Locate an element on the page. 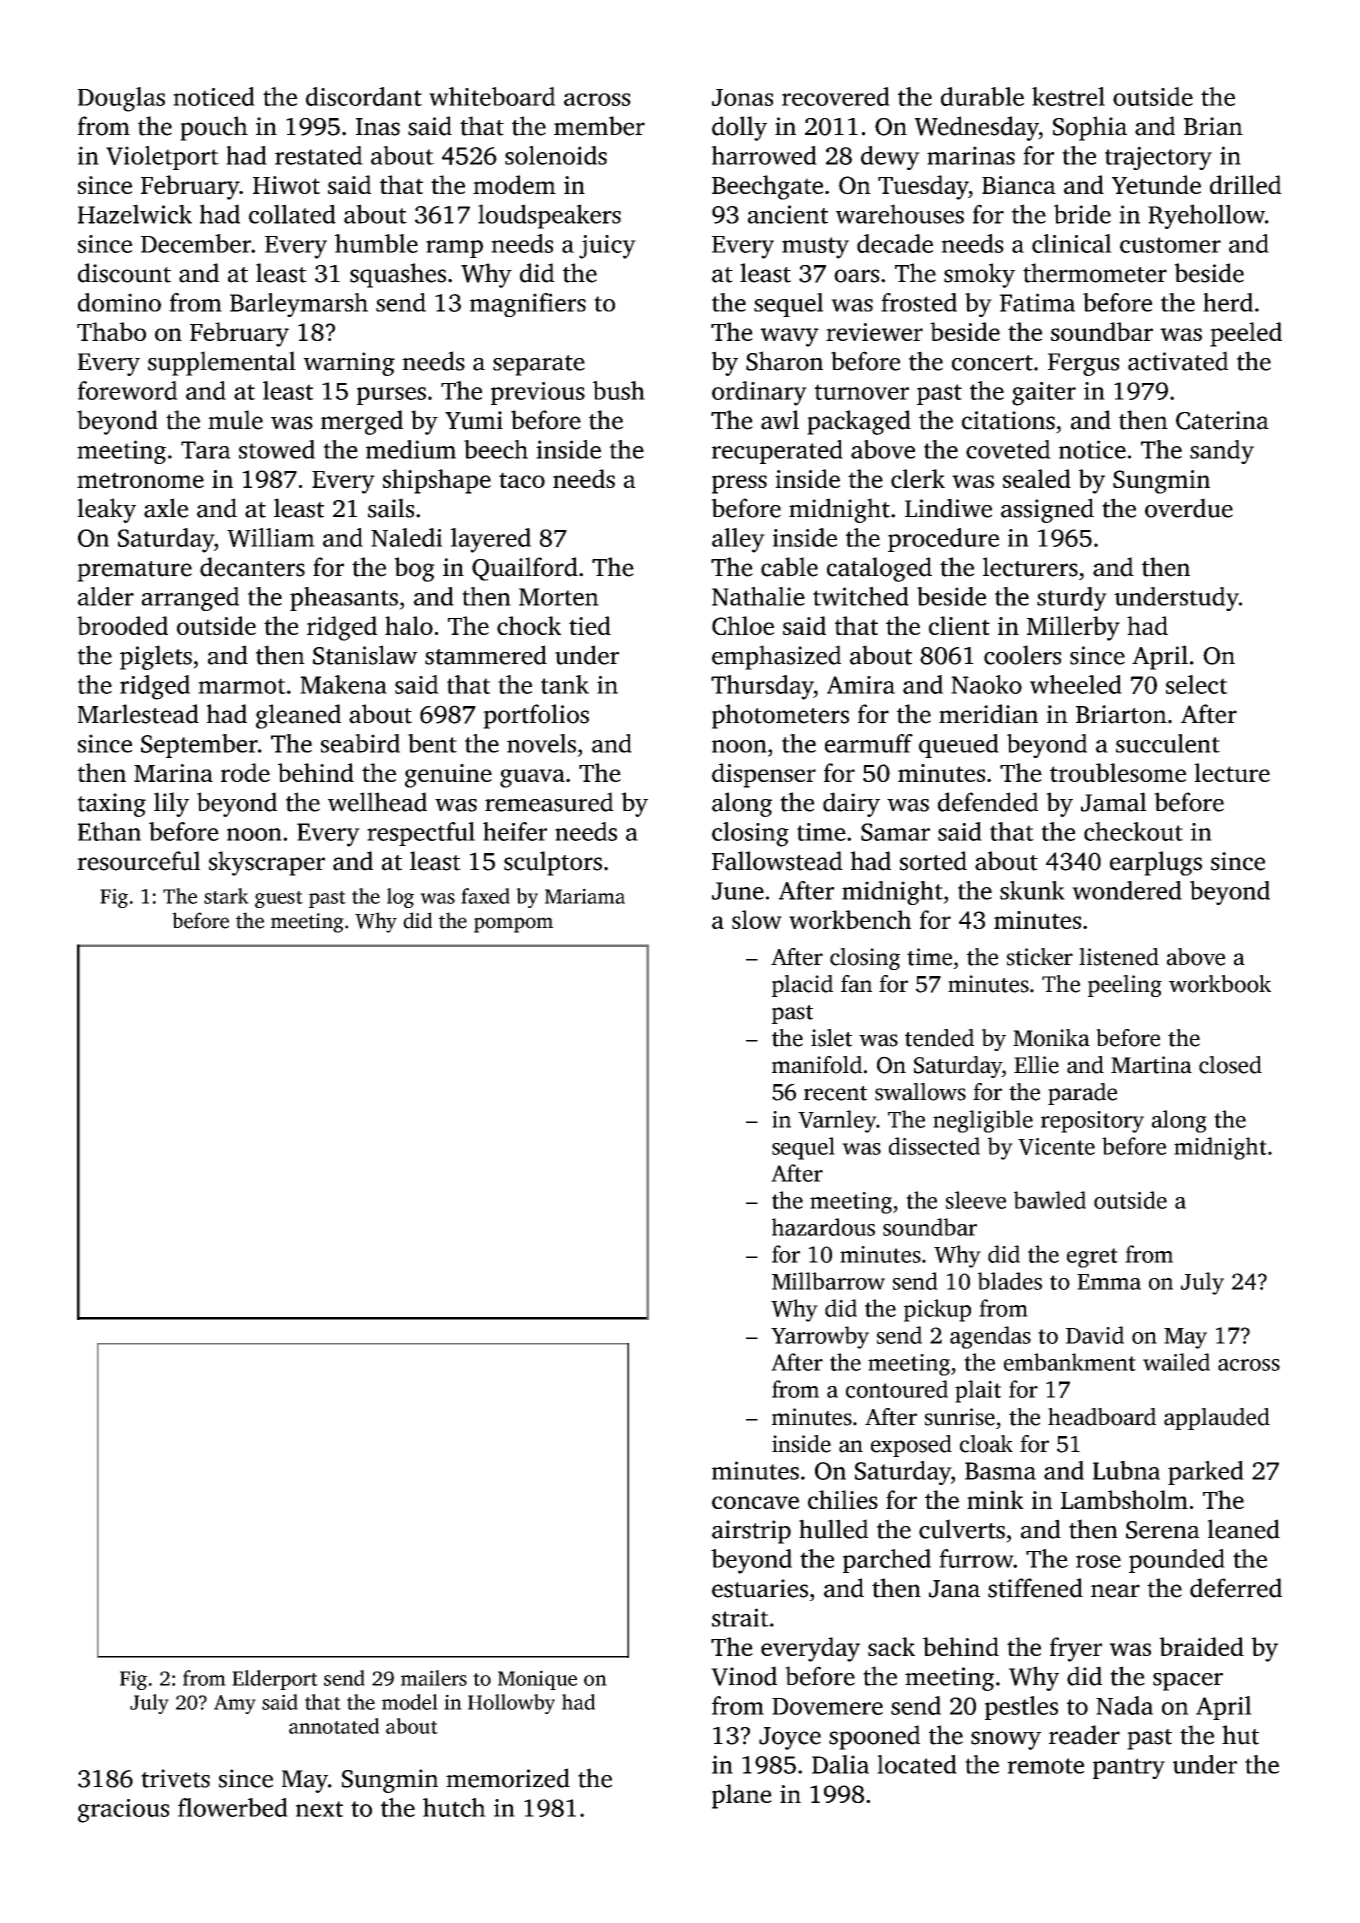  wailed is located at coordinates (1176, 1362).
